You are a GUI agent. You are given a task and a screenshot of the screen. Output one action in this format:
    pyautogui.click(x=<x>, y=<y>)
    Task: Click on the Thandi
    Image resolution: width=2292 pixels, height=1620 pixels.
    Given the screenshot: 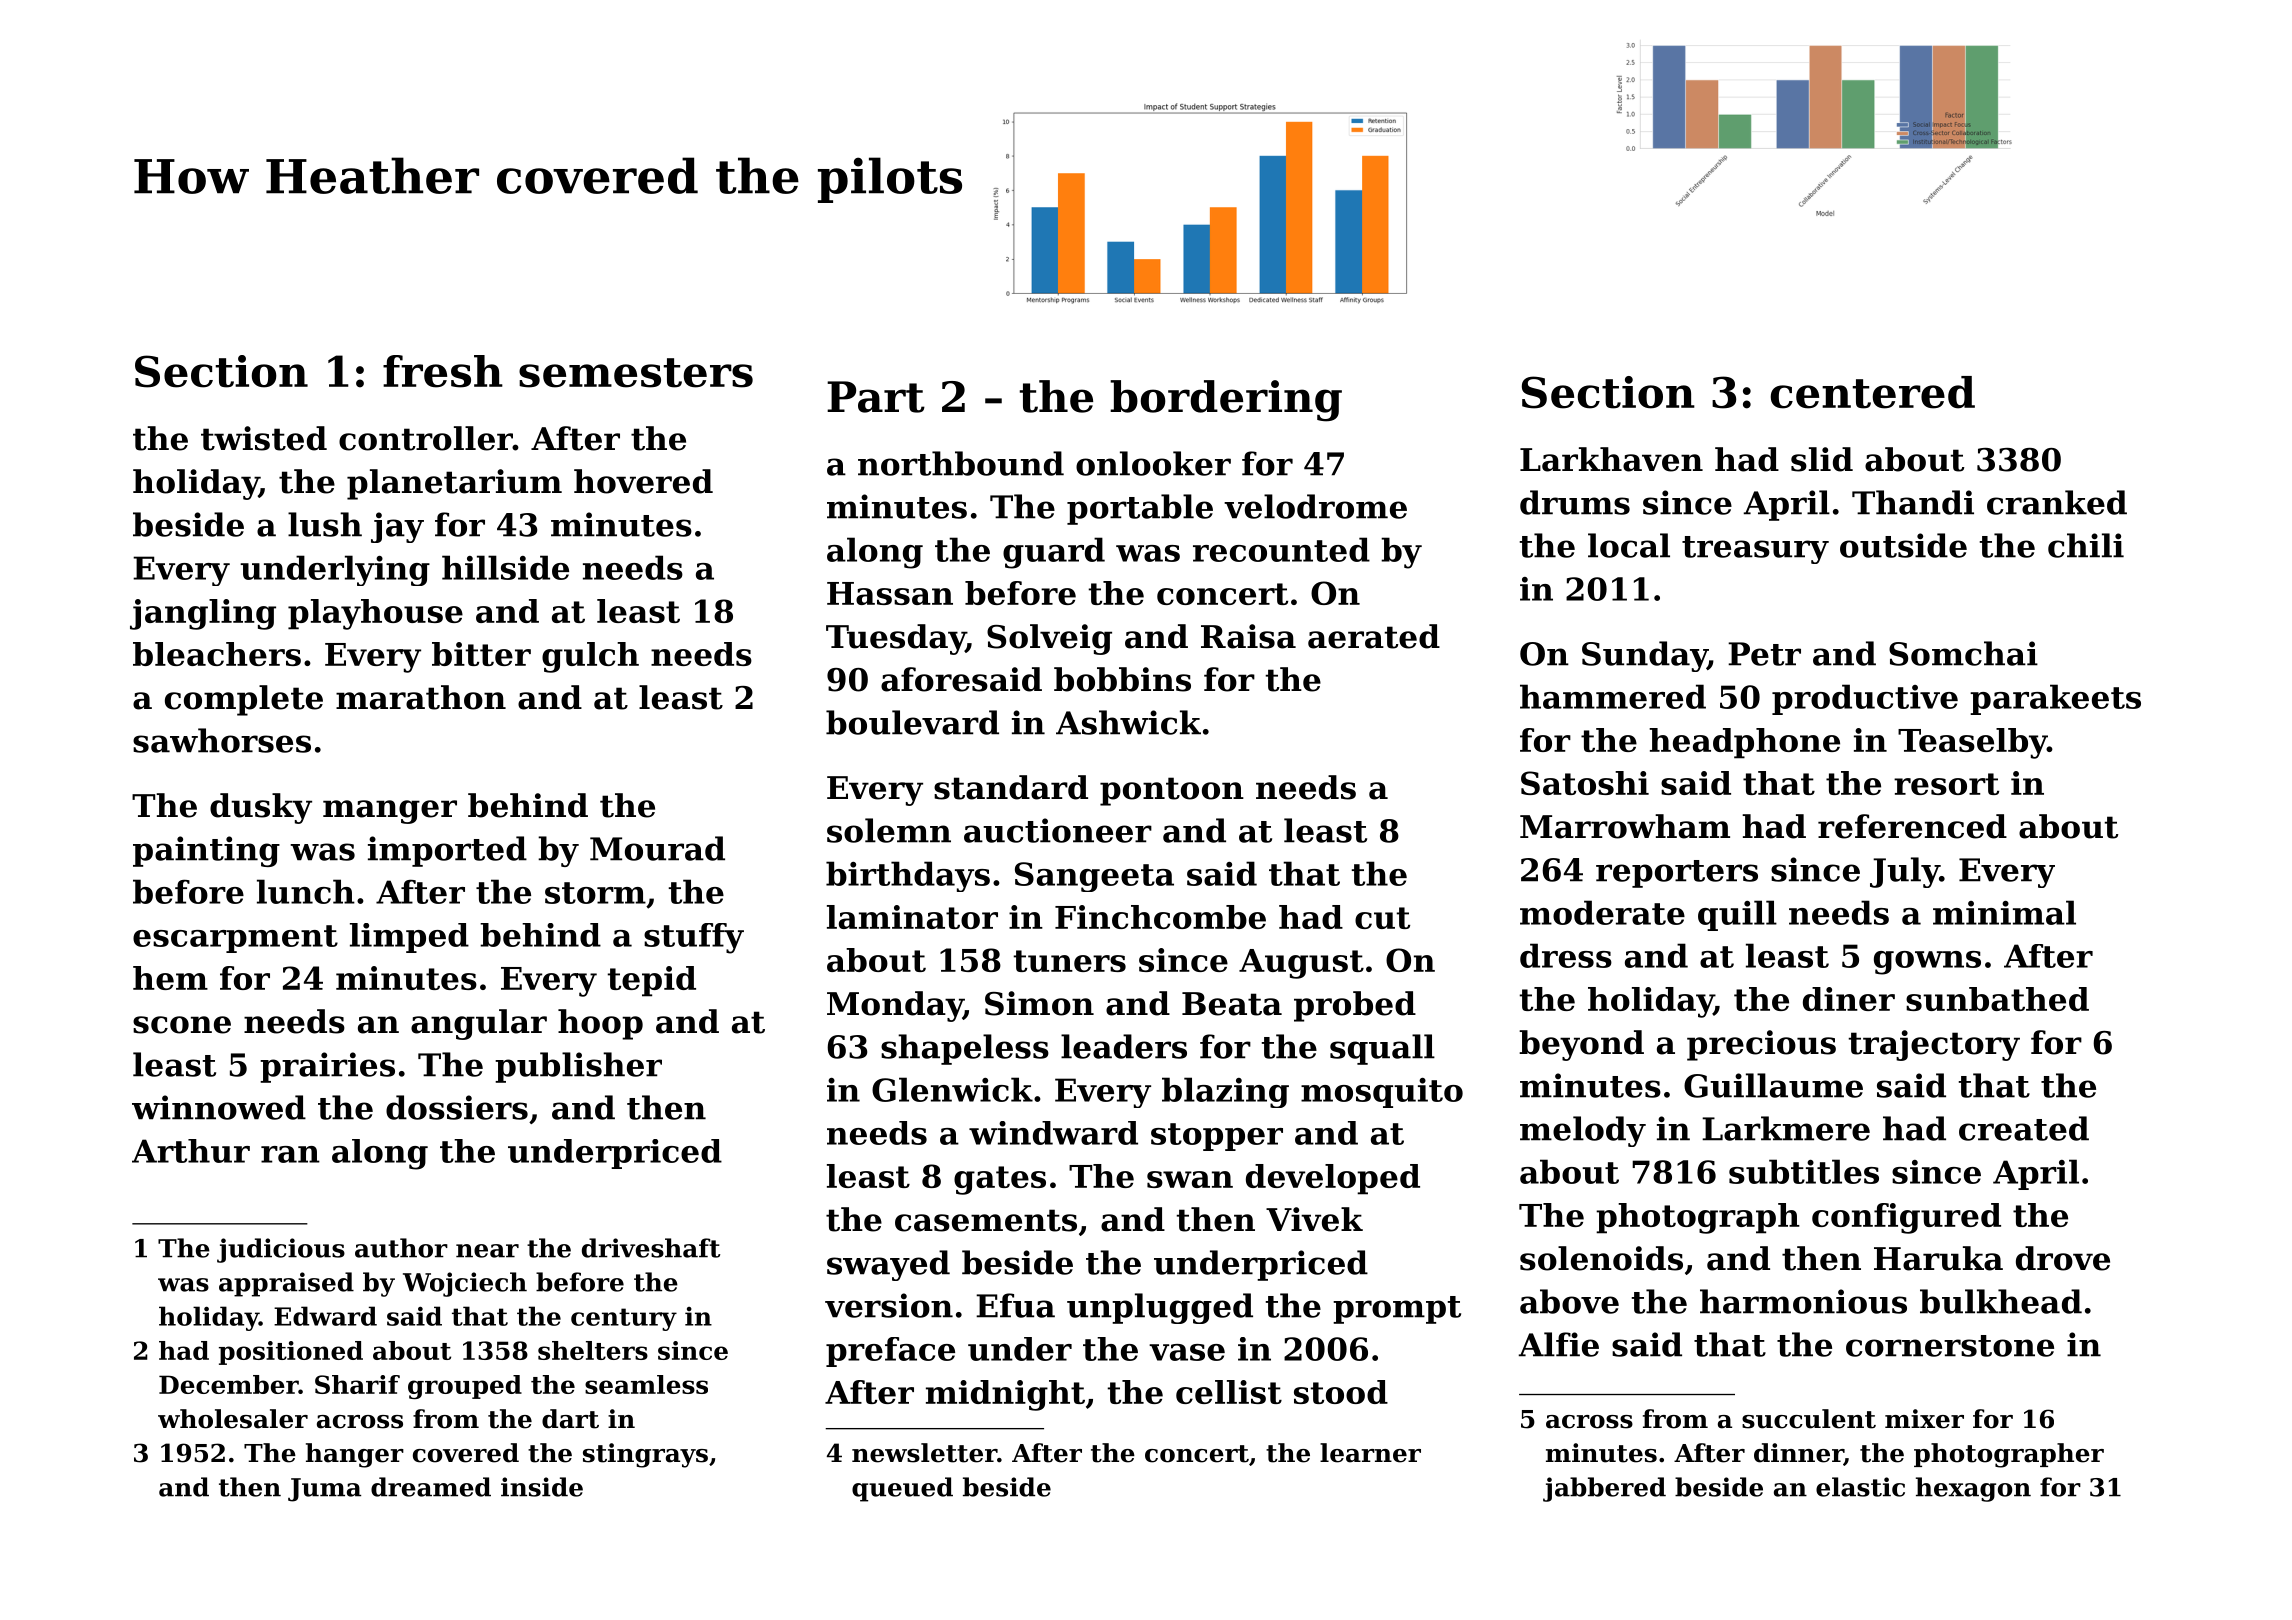 What is the action you would take?
    pyautogui.click(x=1913, y=502)
